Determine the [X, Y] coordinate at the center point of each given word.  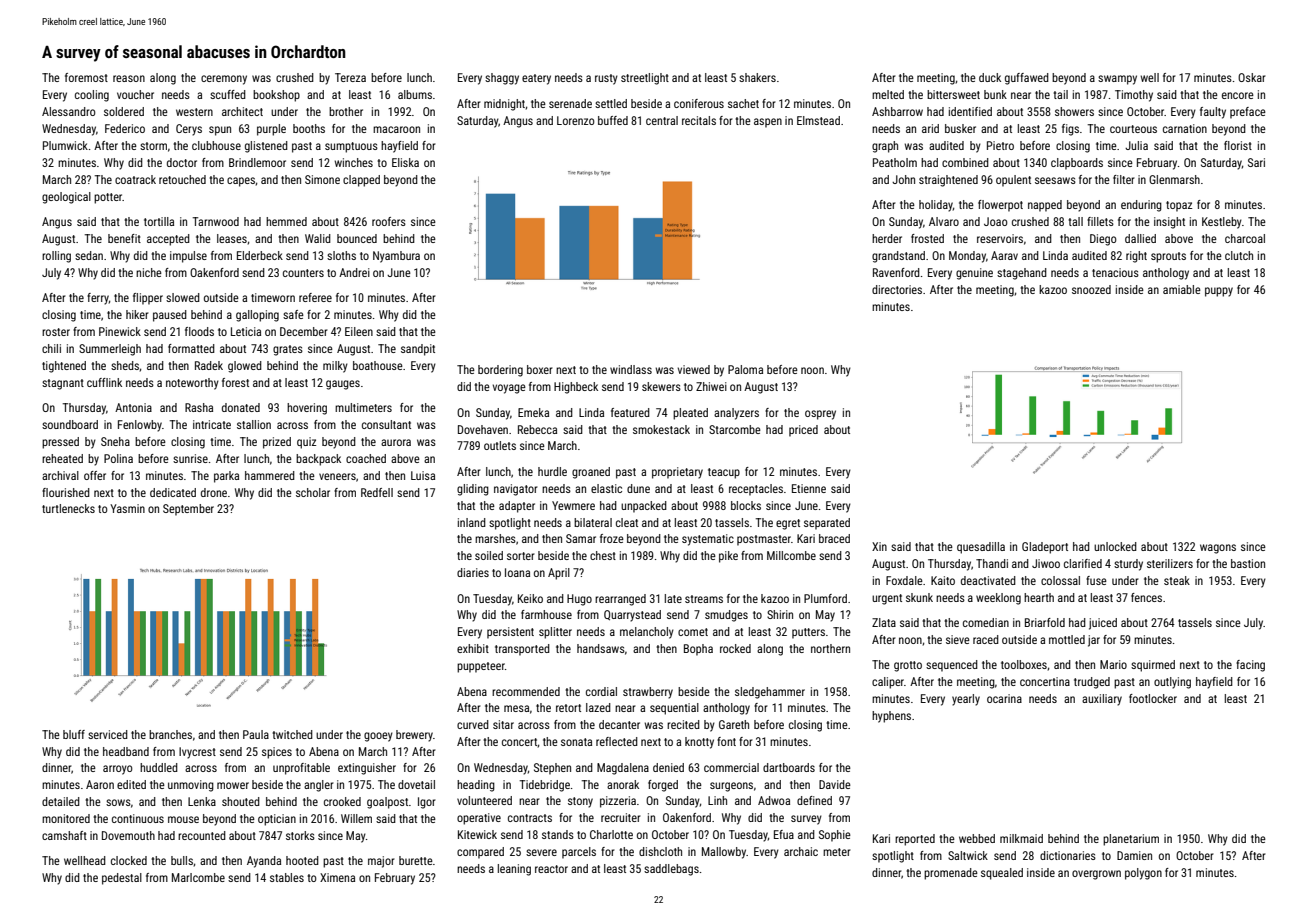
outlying [1172, 683]
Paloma [745, 369]
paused [170, 316]
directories [897, 289]
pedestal [122, 879]
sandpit [418, 350]
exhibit [473, 648]
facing [1250, 666]
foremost [86, 77]
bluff [74, 734]
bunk [995, 94]
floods [199, 331]
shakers [757, 77]
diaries [473, 572]
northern [830, 648]
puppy [1219, 292]
